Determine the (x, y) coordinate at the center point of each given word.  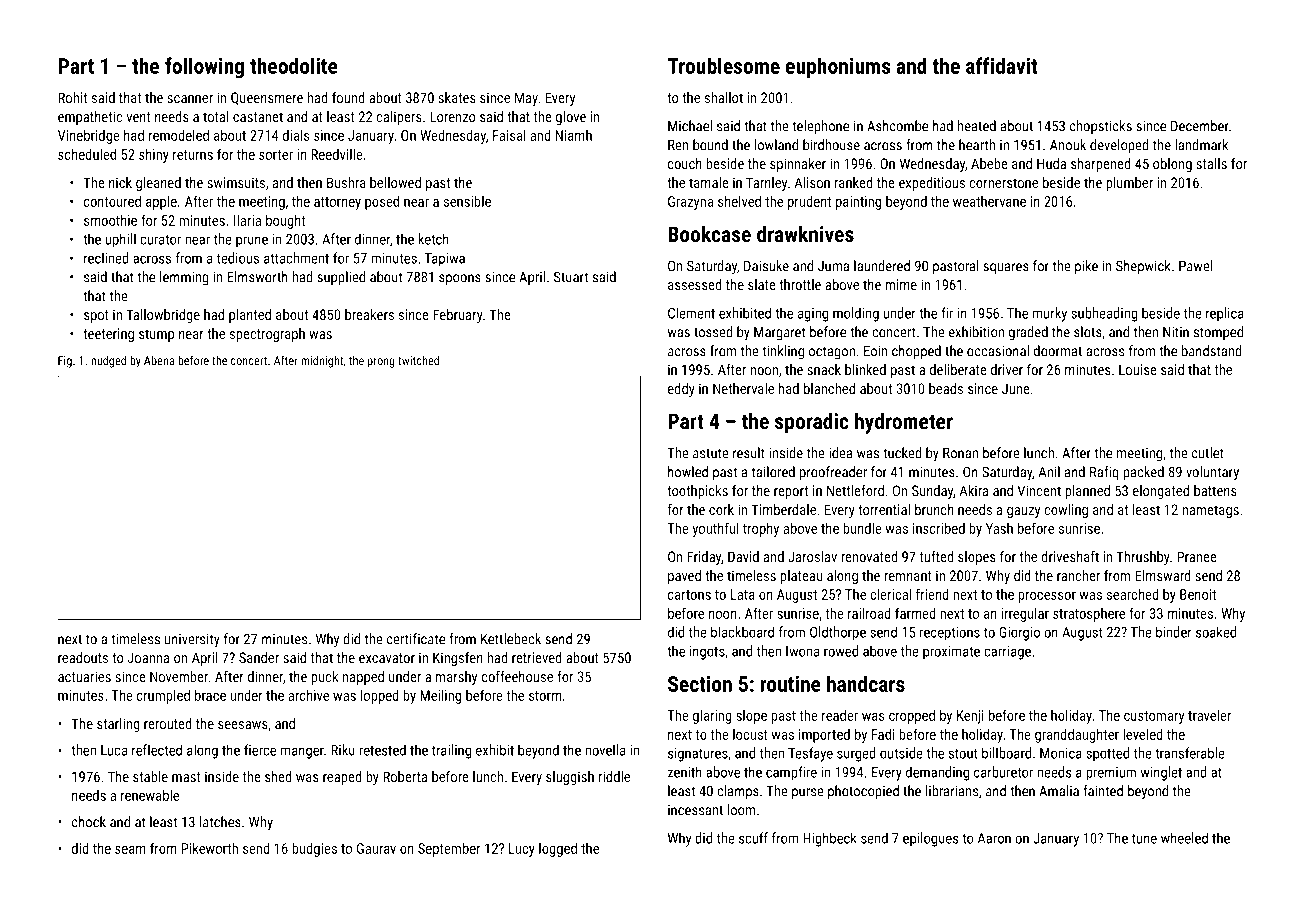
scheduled (87, 154)
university (192, 640)
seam (130, 850)
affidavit (1001, 65)
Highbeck (830, 839)
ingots (707, 653)
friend (932, 594)
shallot (724, 97)
